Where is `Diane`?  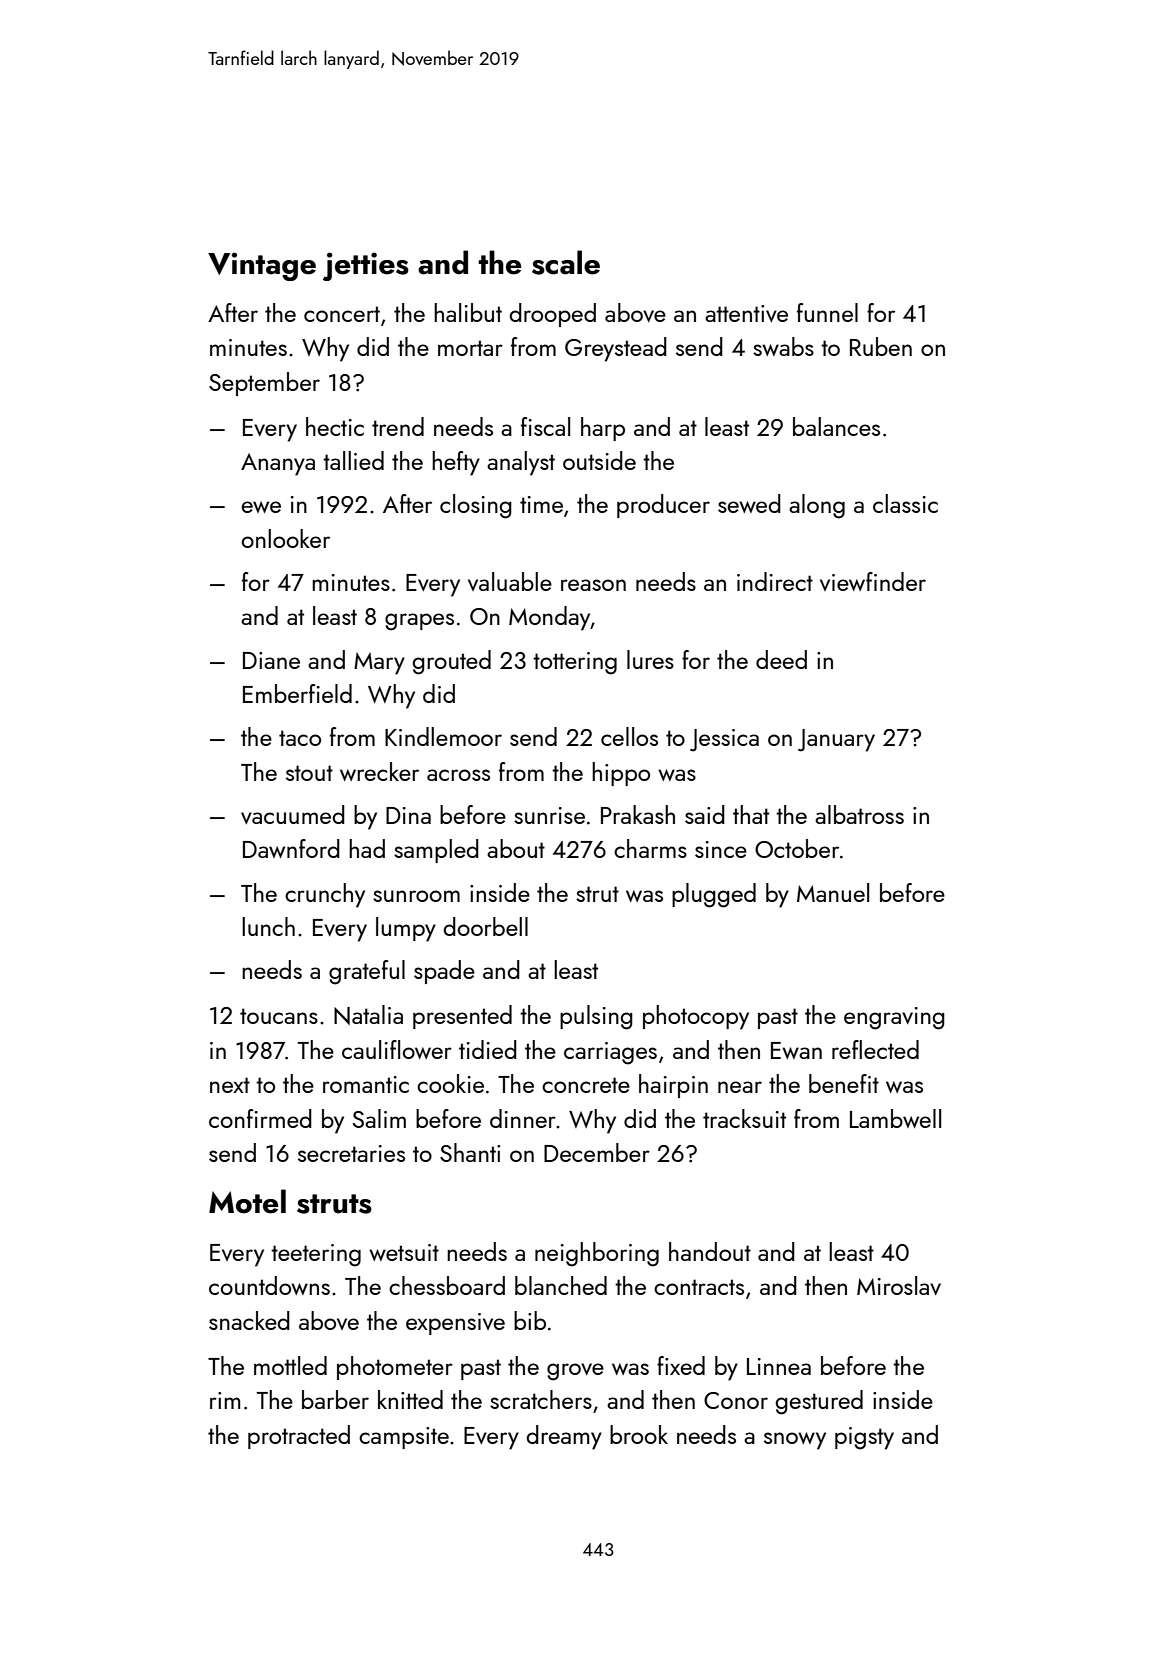
Diane is located at coordinates (271, 660).
